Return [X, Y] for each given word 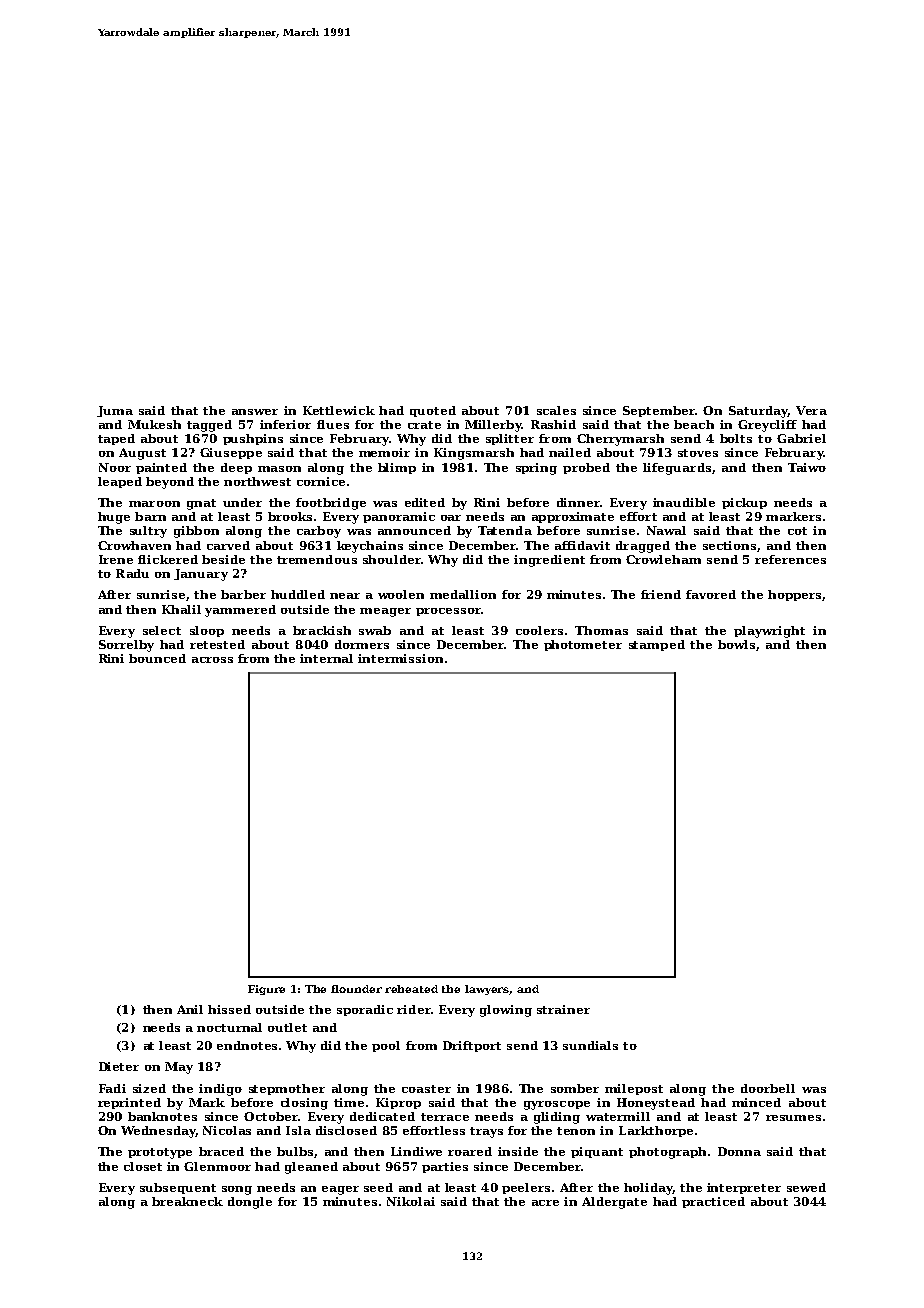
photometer [583, 645]
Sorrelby [126, 646]
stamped [657, 645]
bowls [736, 644]
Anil [190, 1009]
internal [326, 658]
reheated [411, 989]
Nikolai [411, 1201]
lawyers [487, 990]
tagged [209, 426]
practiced [713, 1202]
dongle [250, 1203]
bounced [157, 658]
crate [424, 425]
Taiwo [807, 467]
